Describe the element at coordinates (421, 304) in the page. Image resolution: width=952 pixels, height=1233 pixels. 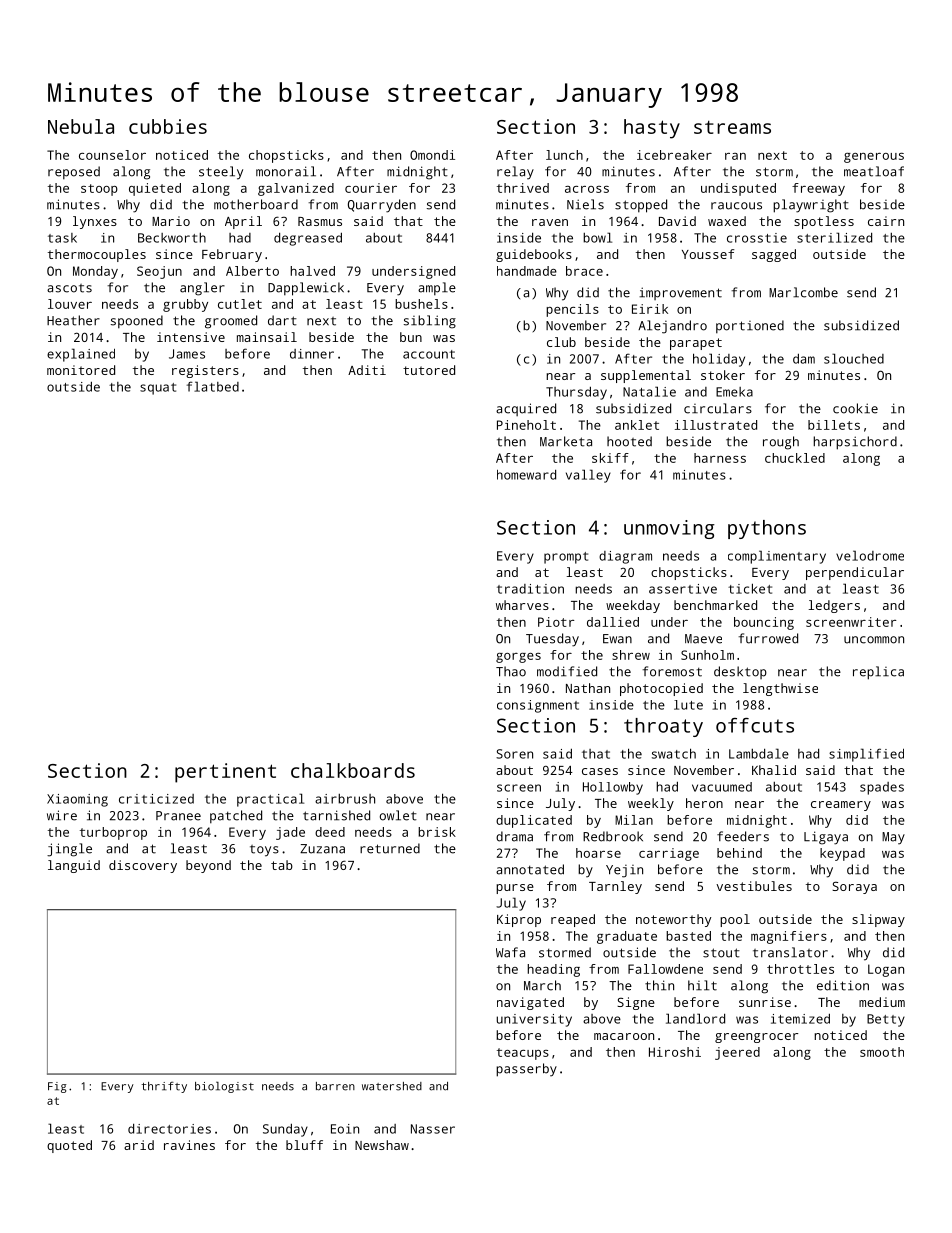
I see `bushels` at that location.
